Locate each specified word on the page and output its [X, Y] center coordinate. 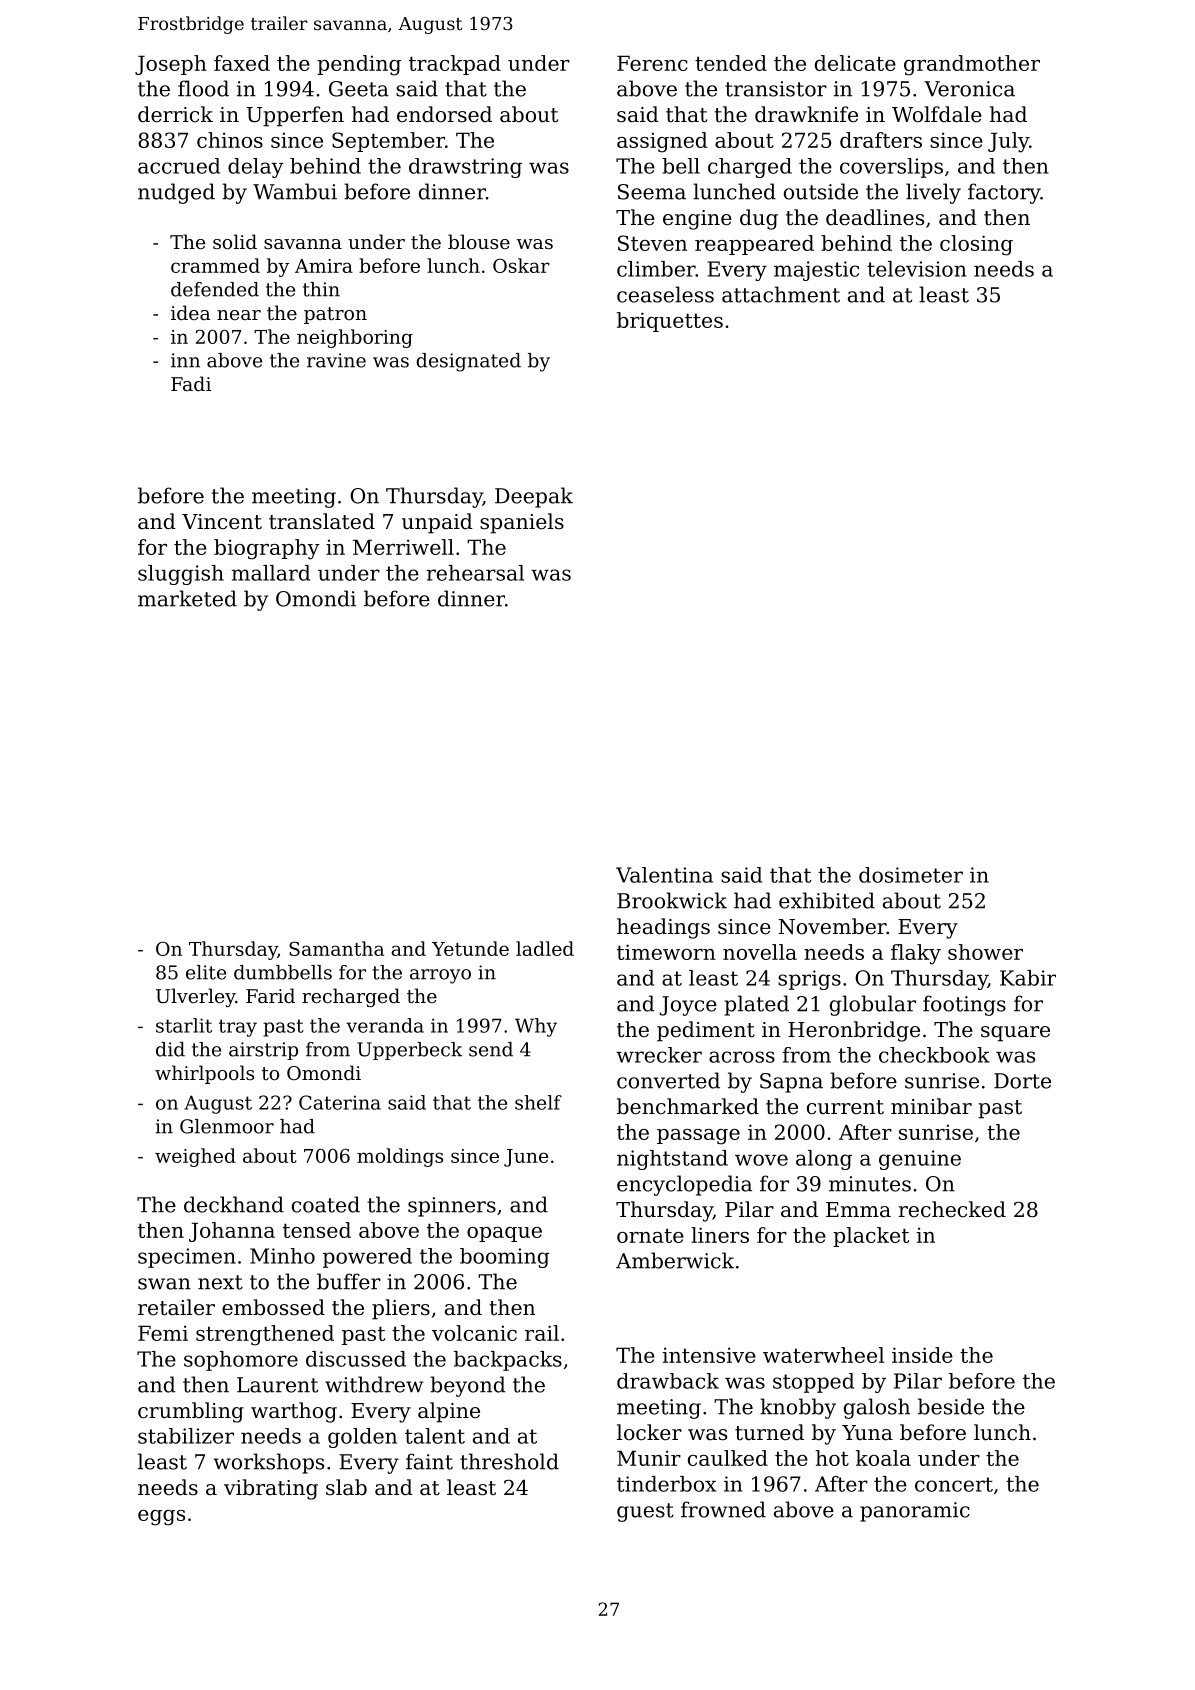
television [916, 269]
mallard [271, 573]
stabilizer [186, 1436]
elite [206, 972]
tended [731, 63]
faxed [242, 63]
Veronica [969, 89]
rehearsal [475, 573]
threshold [509, 1461]
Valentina [664, 875]
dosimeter [911, 875]
